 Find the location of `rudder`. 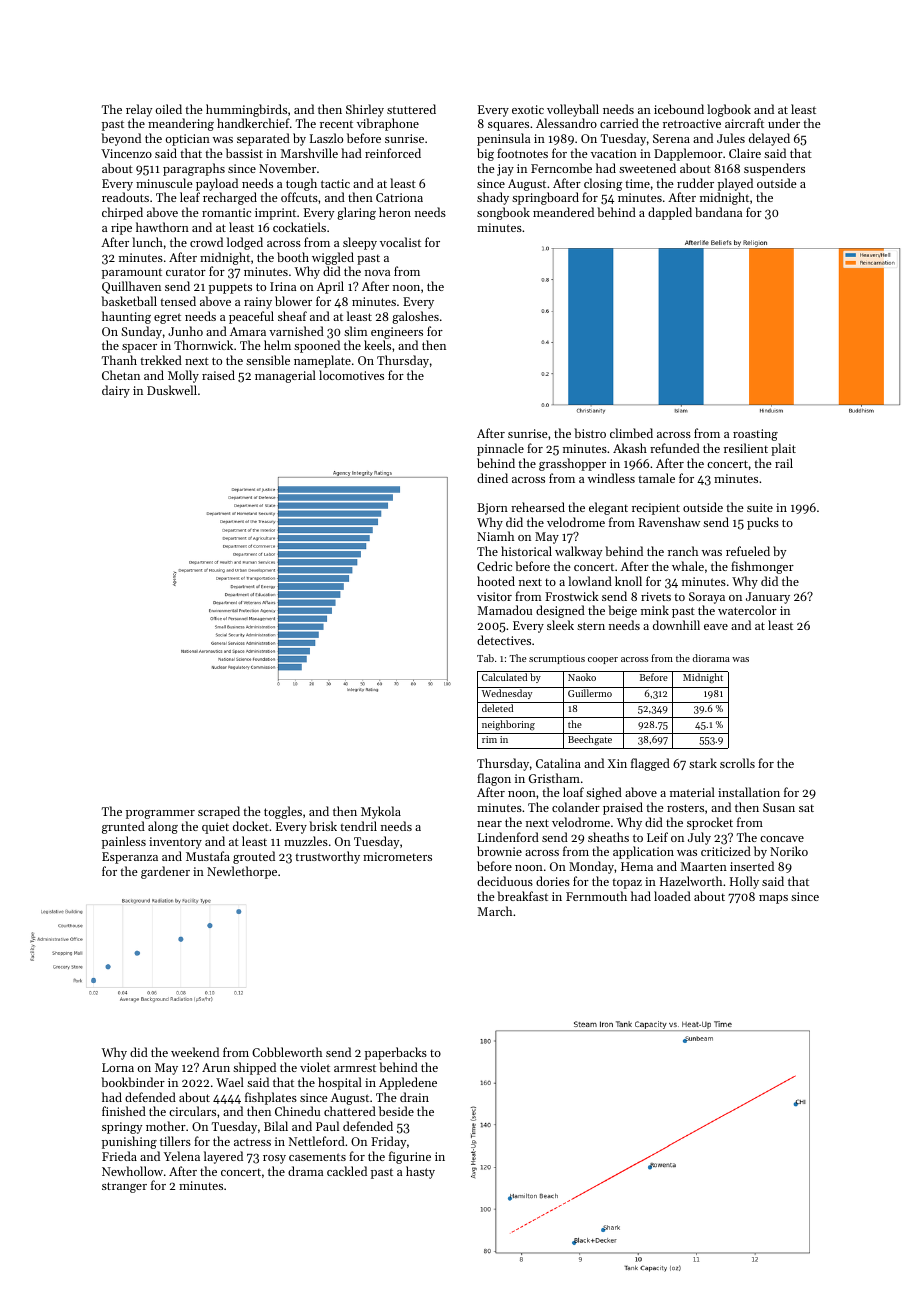

rudder is located at coordinates (695, 183).
